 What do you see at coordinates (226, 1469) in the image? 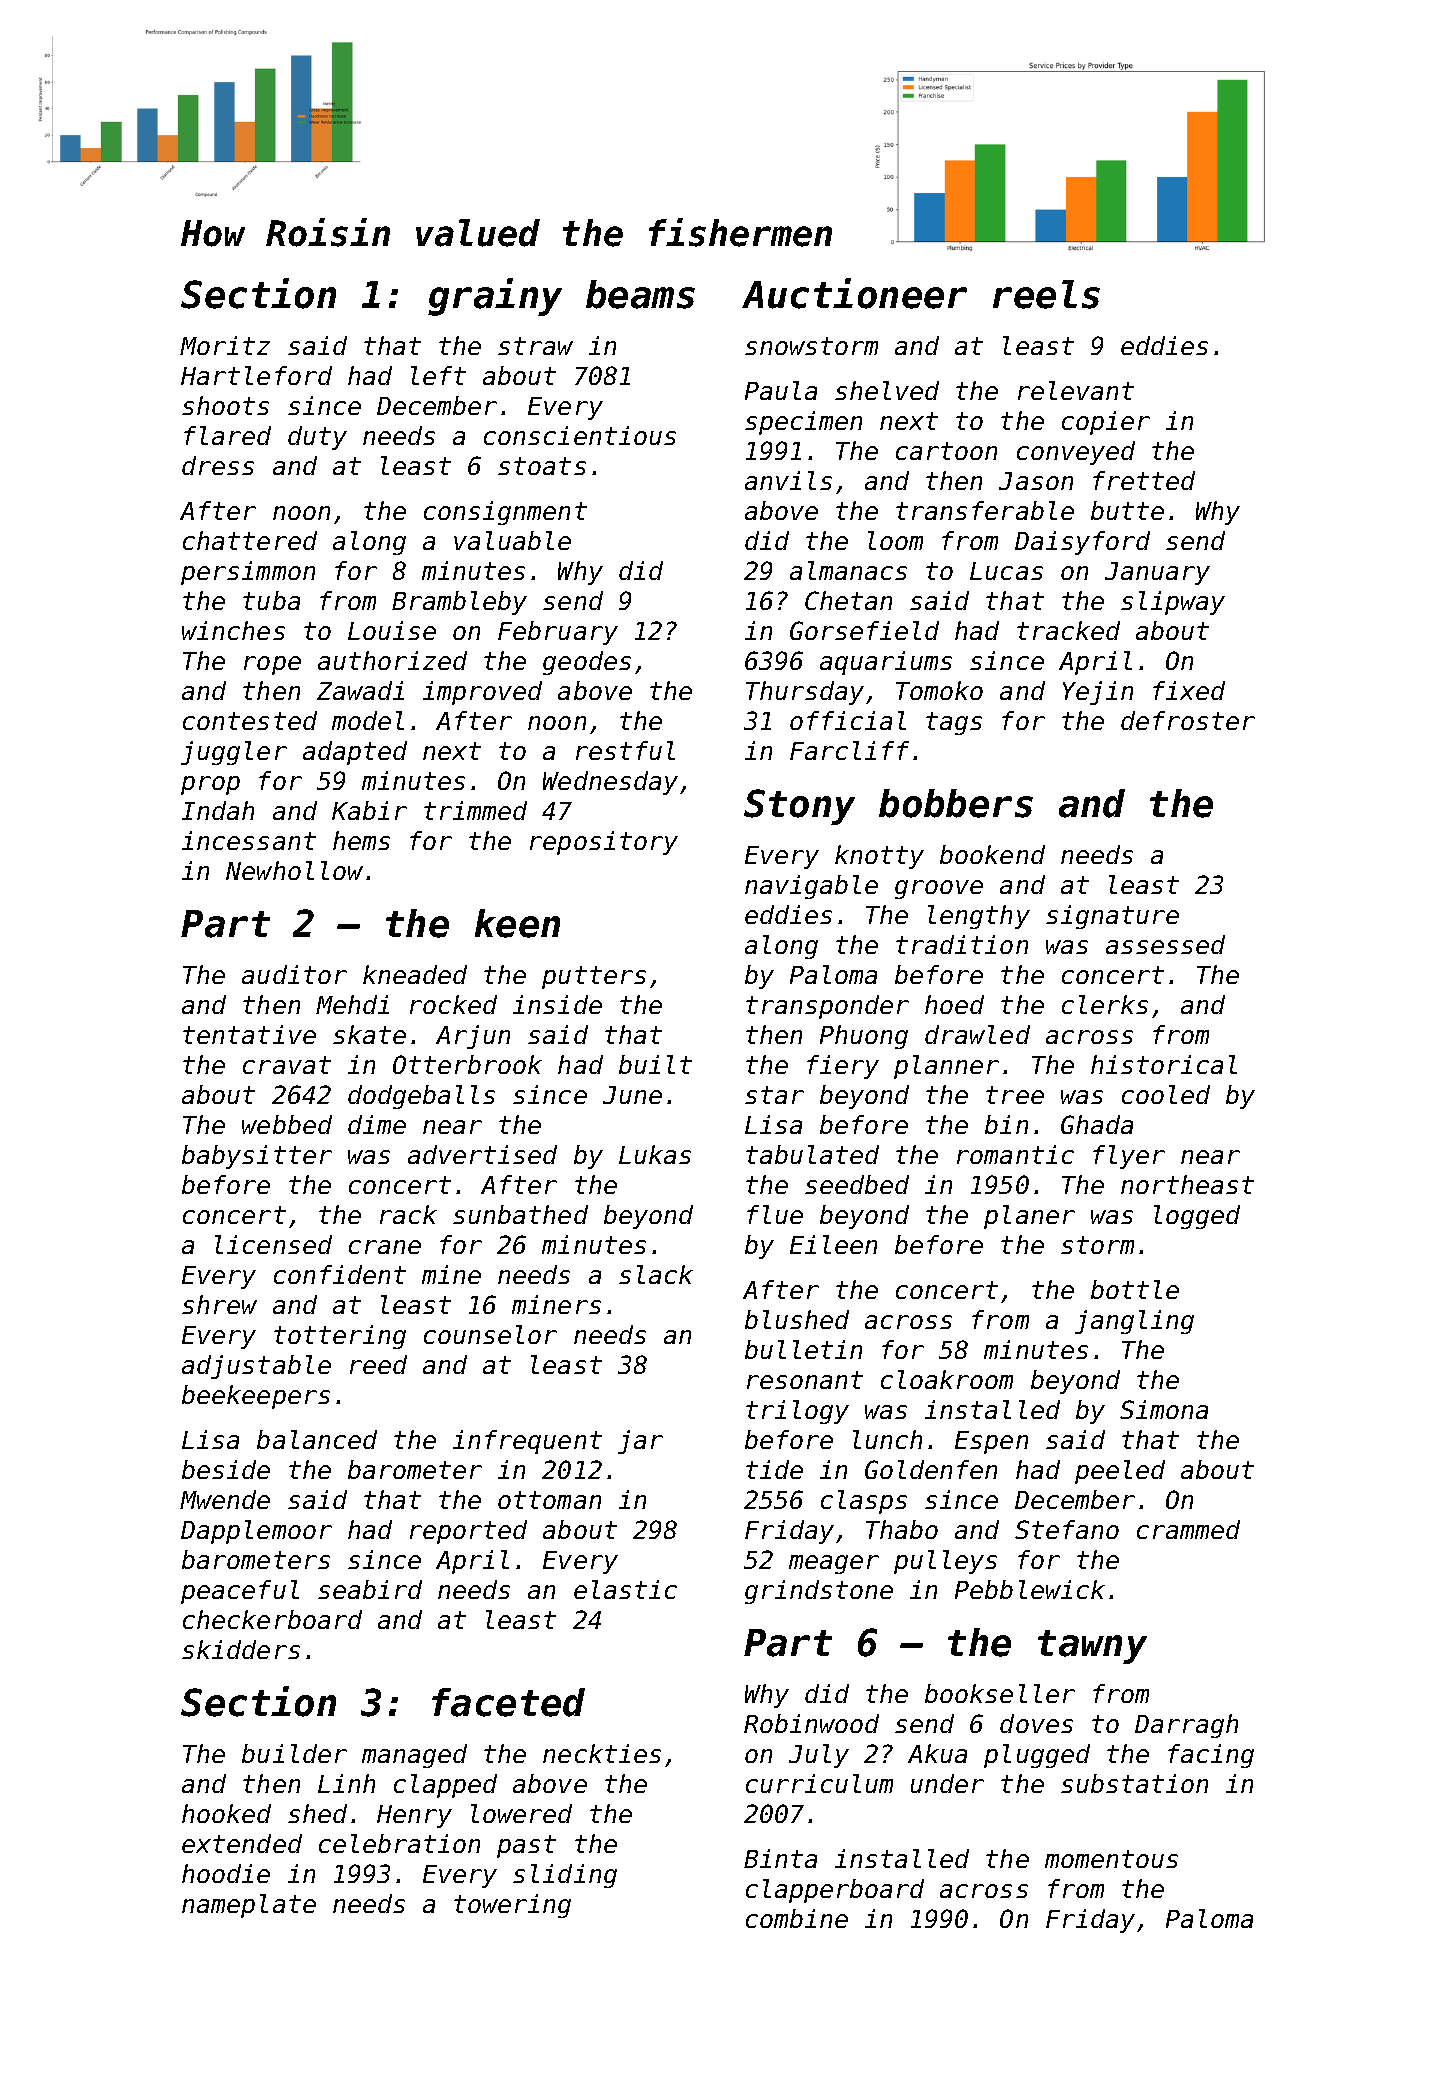
I see `beside` at bounding box center [226, 1469].
